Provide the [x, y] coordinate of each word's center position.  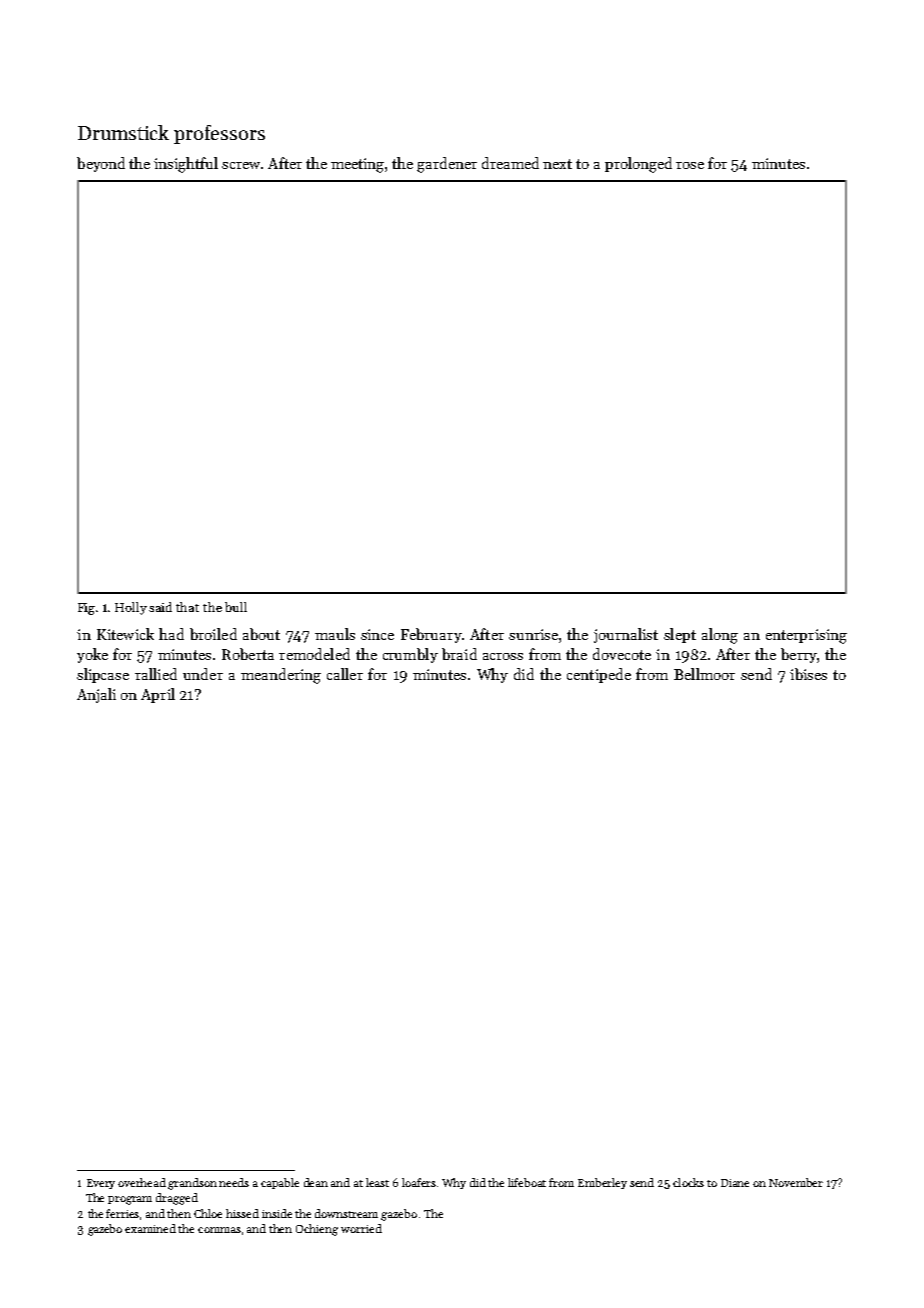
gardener [447, 165]
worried [361, 1228]
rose [690, 165]
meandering [281, 676]
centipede [599, 675]
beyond [101, 164]
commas [219, 1230]
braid [459, 654]
